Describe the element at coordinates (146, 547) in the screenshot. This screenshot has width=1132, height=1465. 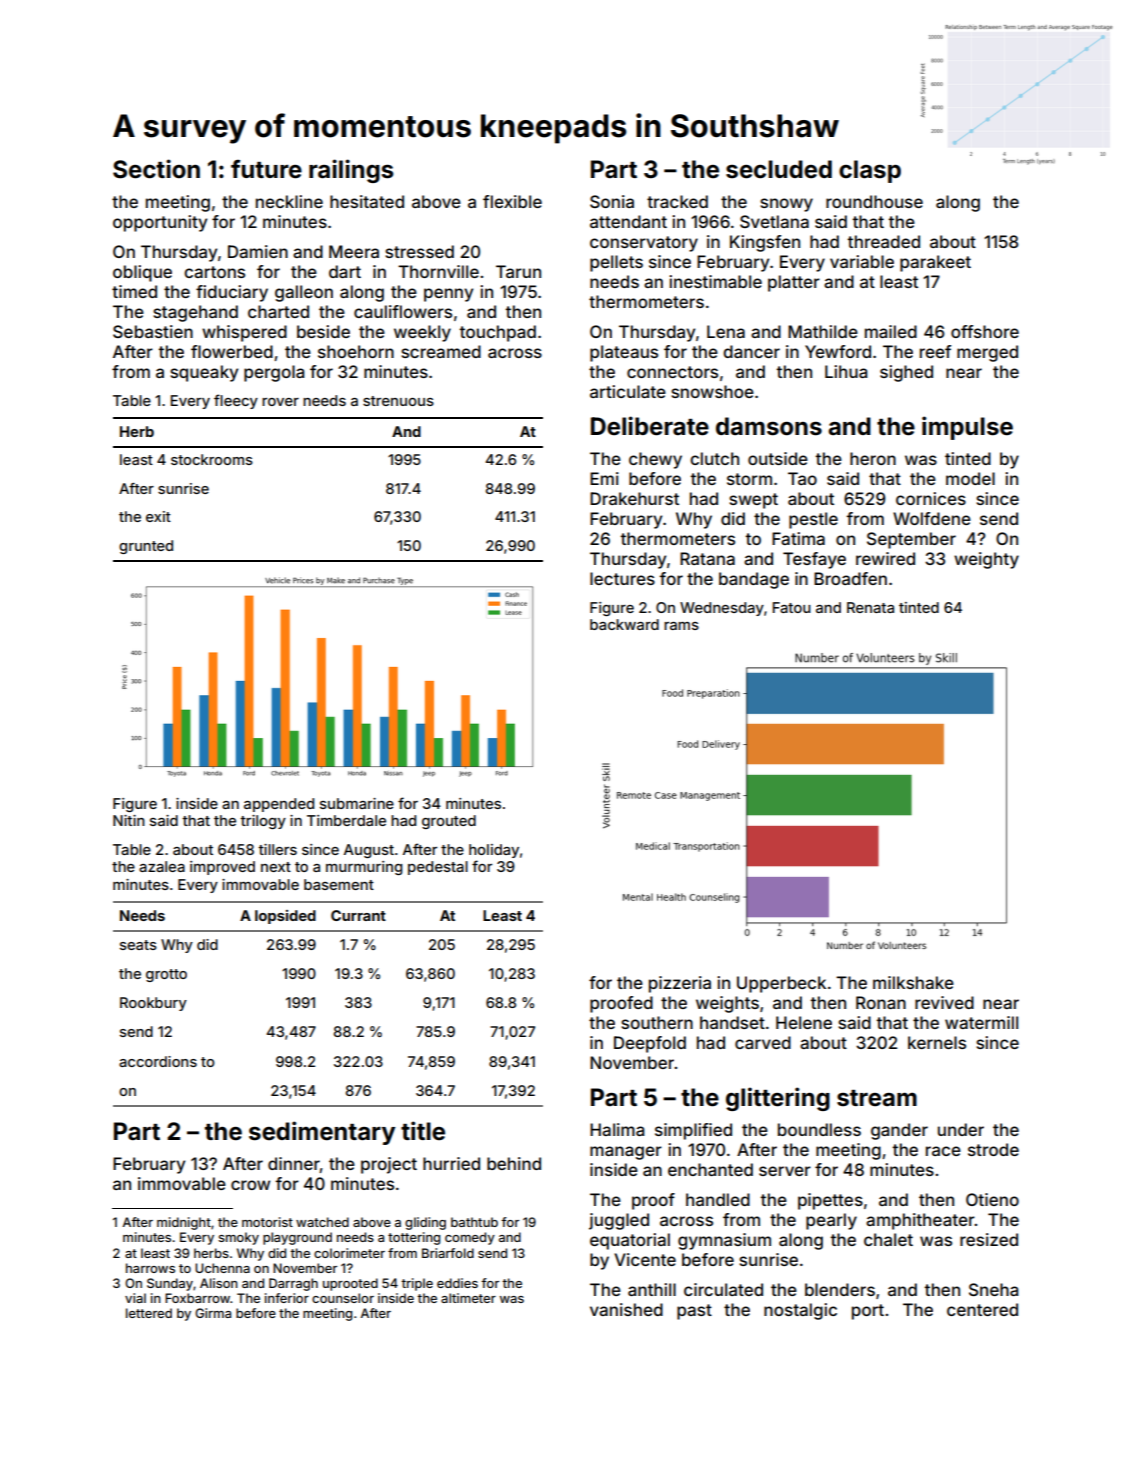
I see `grunted` at that location.
